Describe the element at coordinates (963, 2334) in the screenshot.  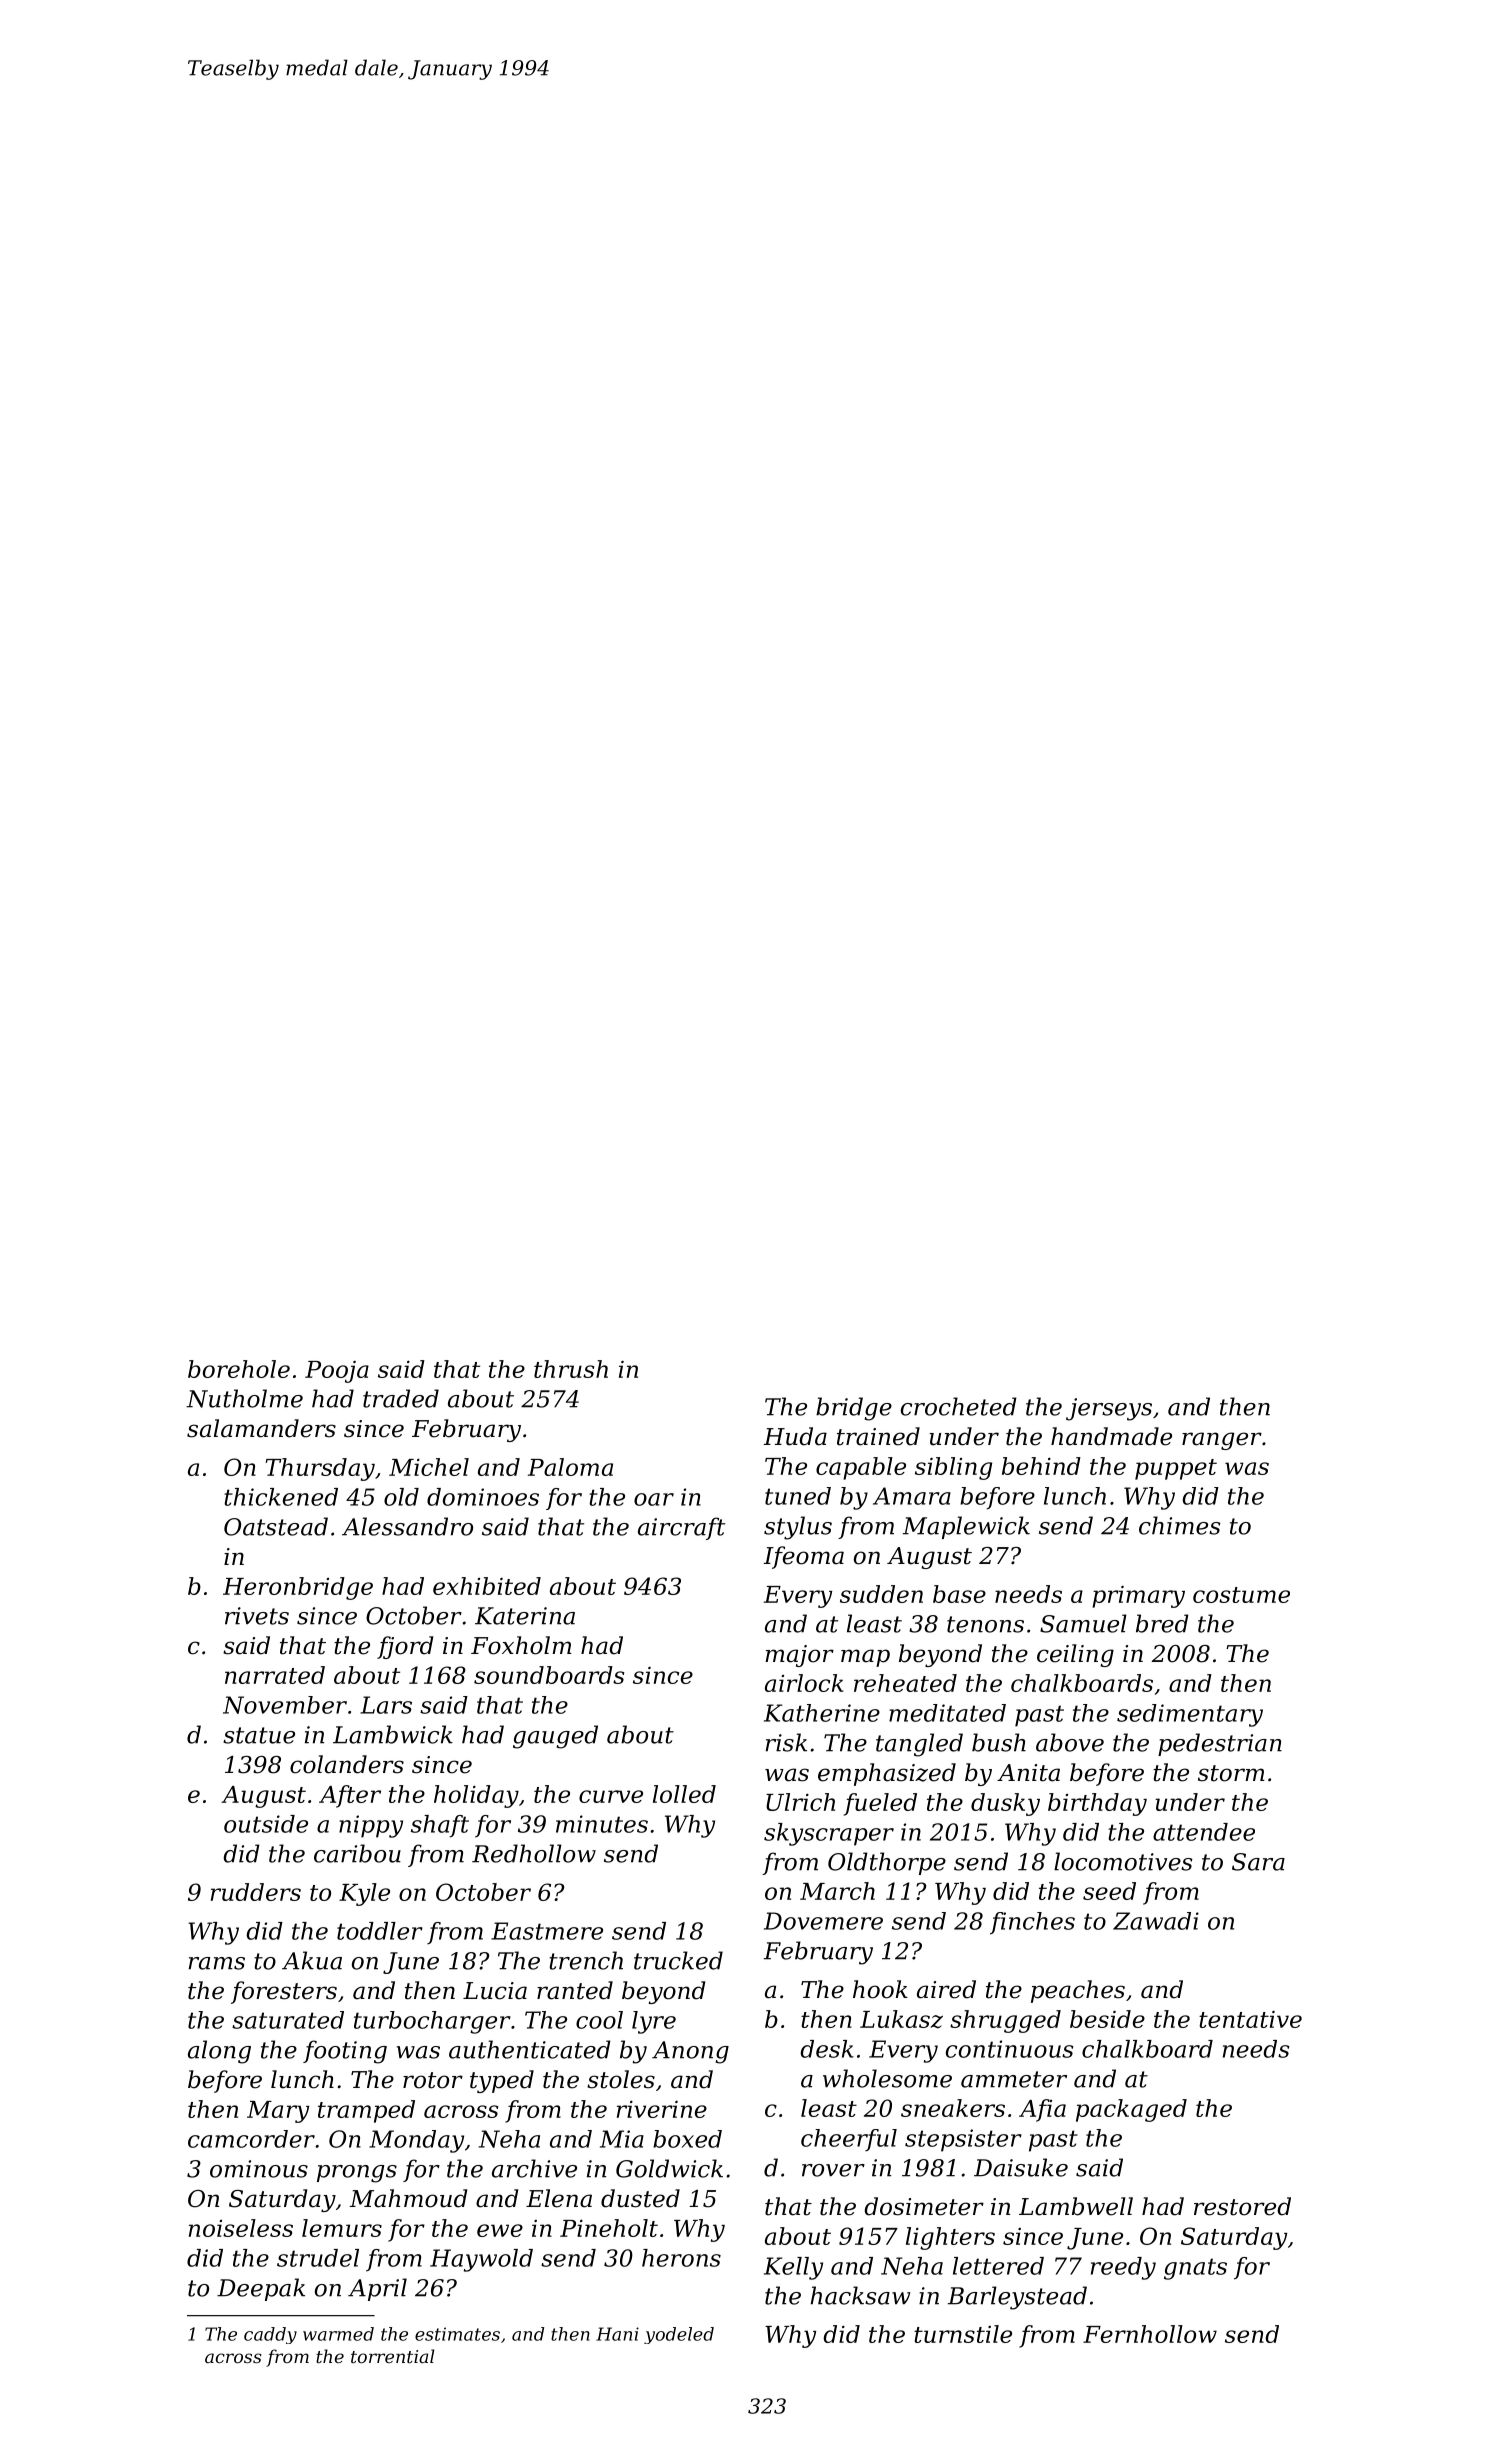
I see `turnstile` at that location.
